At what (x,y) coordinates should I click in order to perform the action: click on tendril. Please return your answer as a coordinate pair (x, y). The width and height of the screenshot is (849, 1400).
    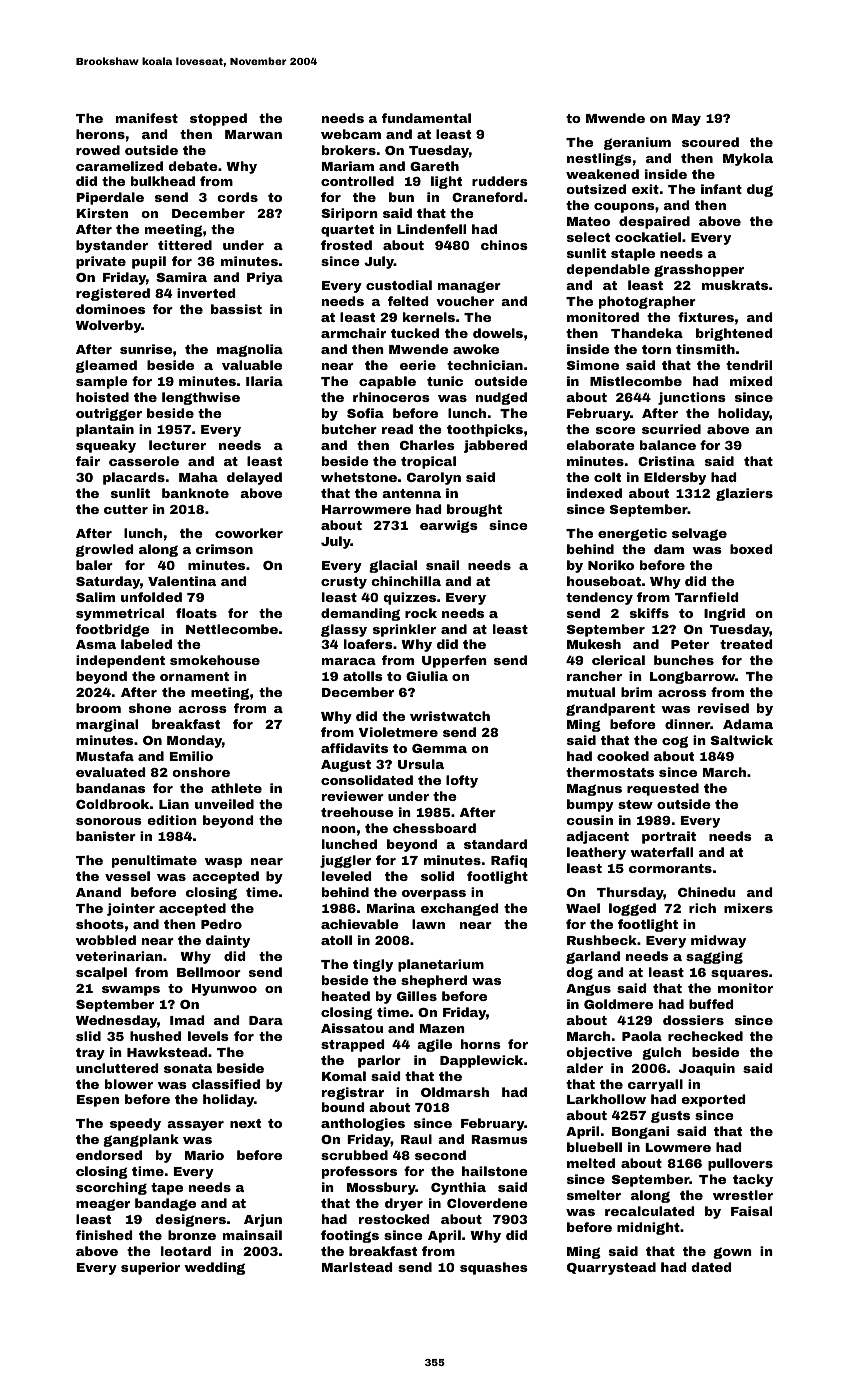
    Looking at the image, I should click on (749, 365).
